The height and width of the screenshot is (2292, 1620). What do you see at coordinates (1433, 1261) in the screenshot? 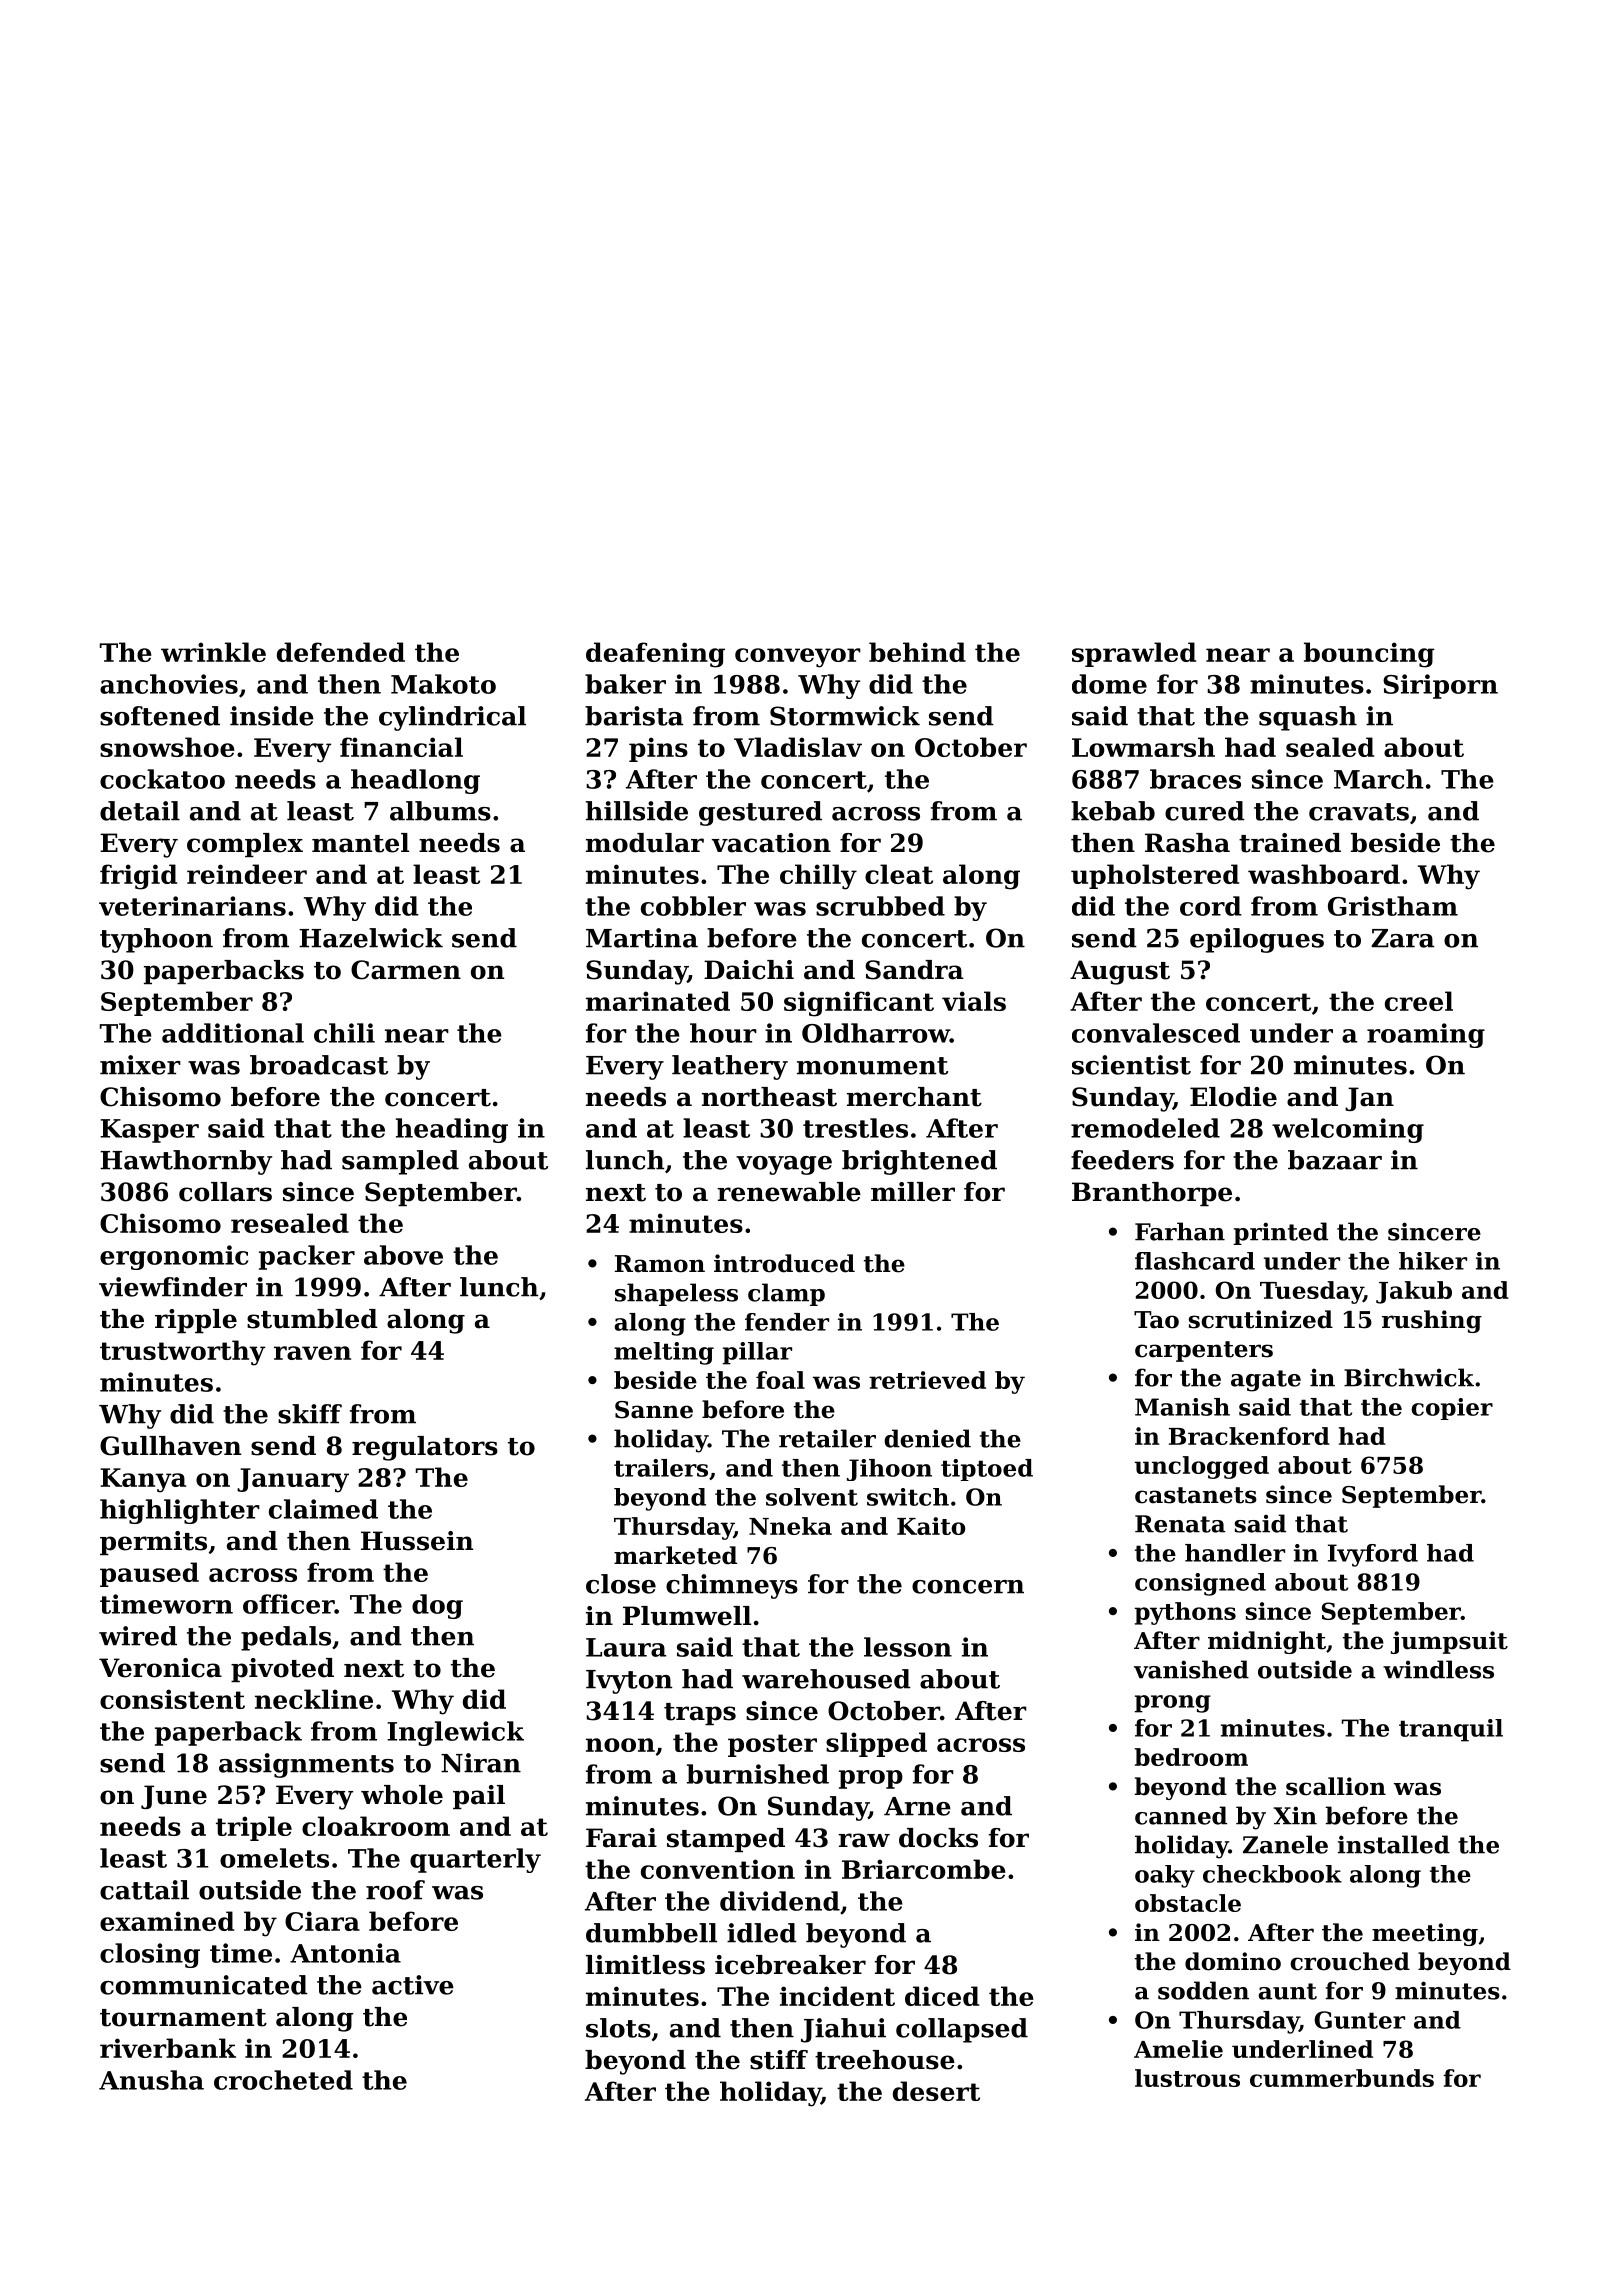
I see `hiker` at bounding box center [1433, 1261].
